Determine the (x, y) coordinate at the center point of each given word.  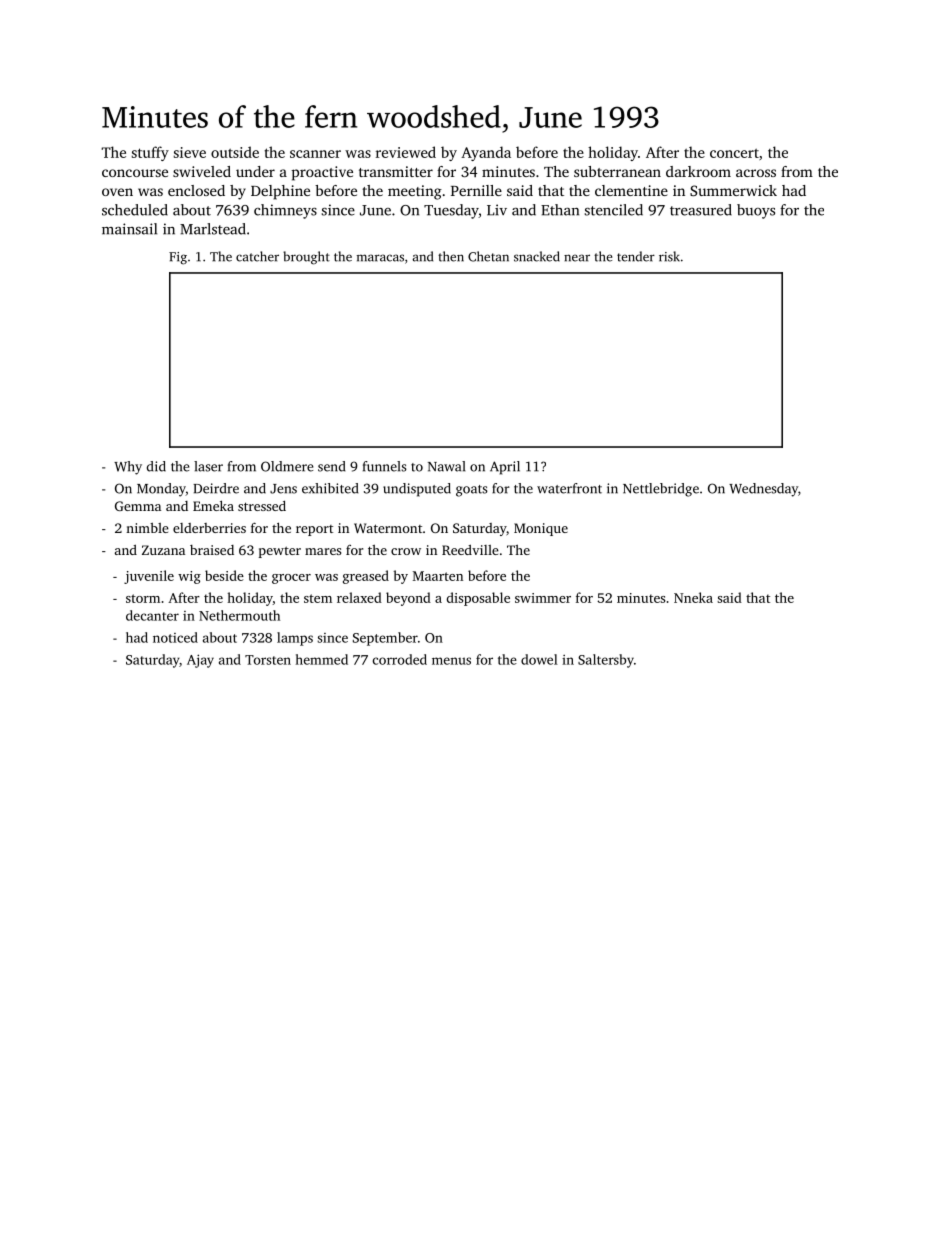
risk (669, 256)
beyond (408, 599)
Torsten (268, 660)
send (332, 466)
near (577, 258)
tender (636, 256)
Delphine (280, 192)
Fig (178, 258)
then (451, 256)
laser (208, 466)
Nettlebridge (661, 490)
